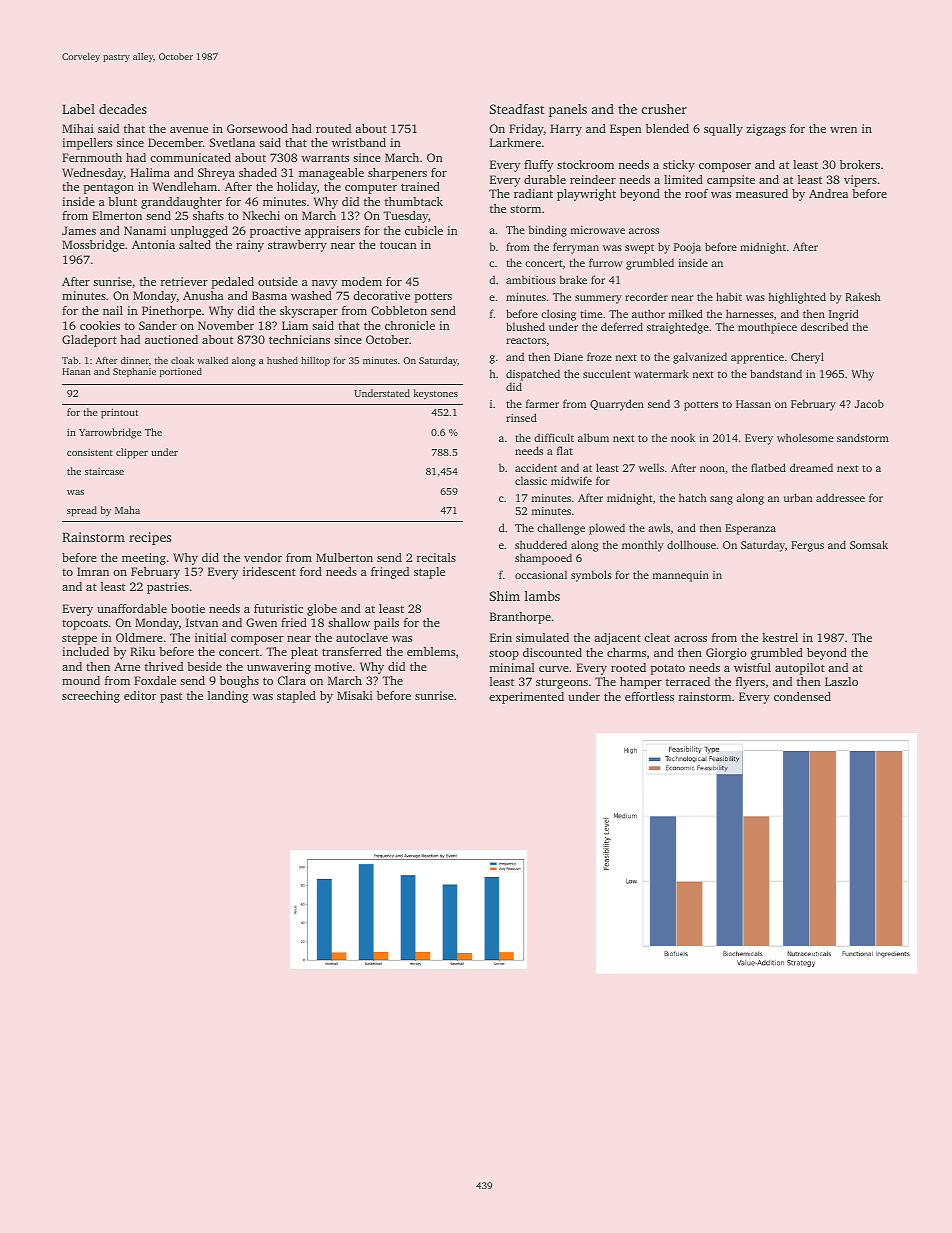 Image resolution: width=952 pixels, height=1233 pixels. What do you see at coordinates (517, 109) in the page?
I see `Steadfast` at bounding box center [517, 109].
